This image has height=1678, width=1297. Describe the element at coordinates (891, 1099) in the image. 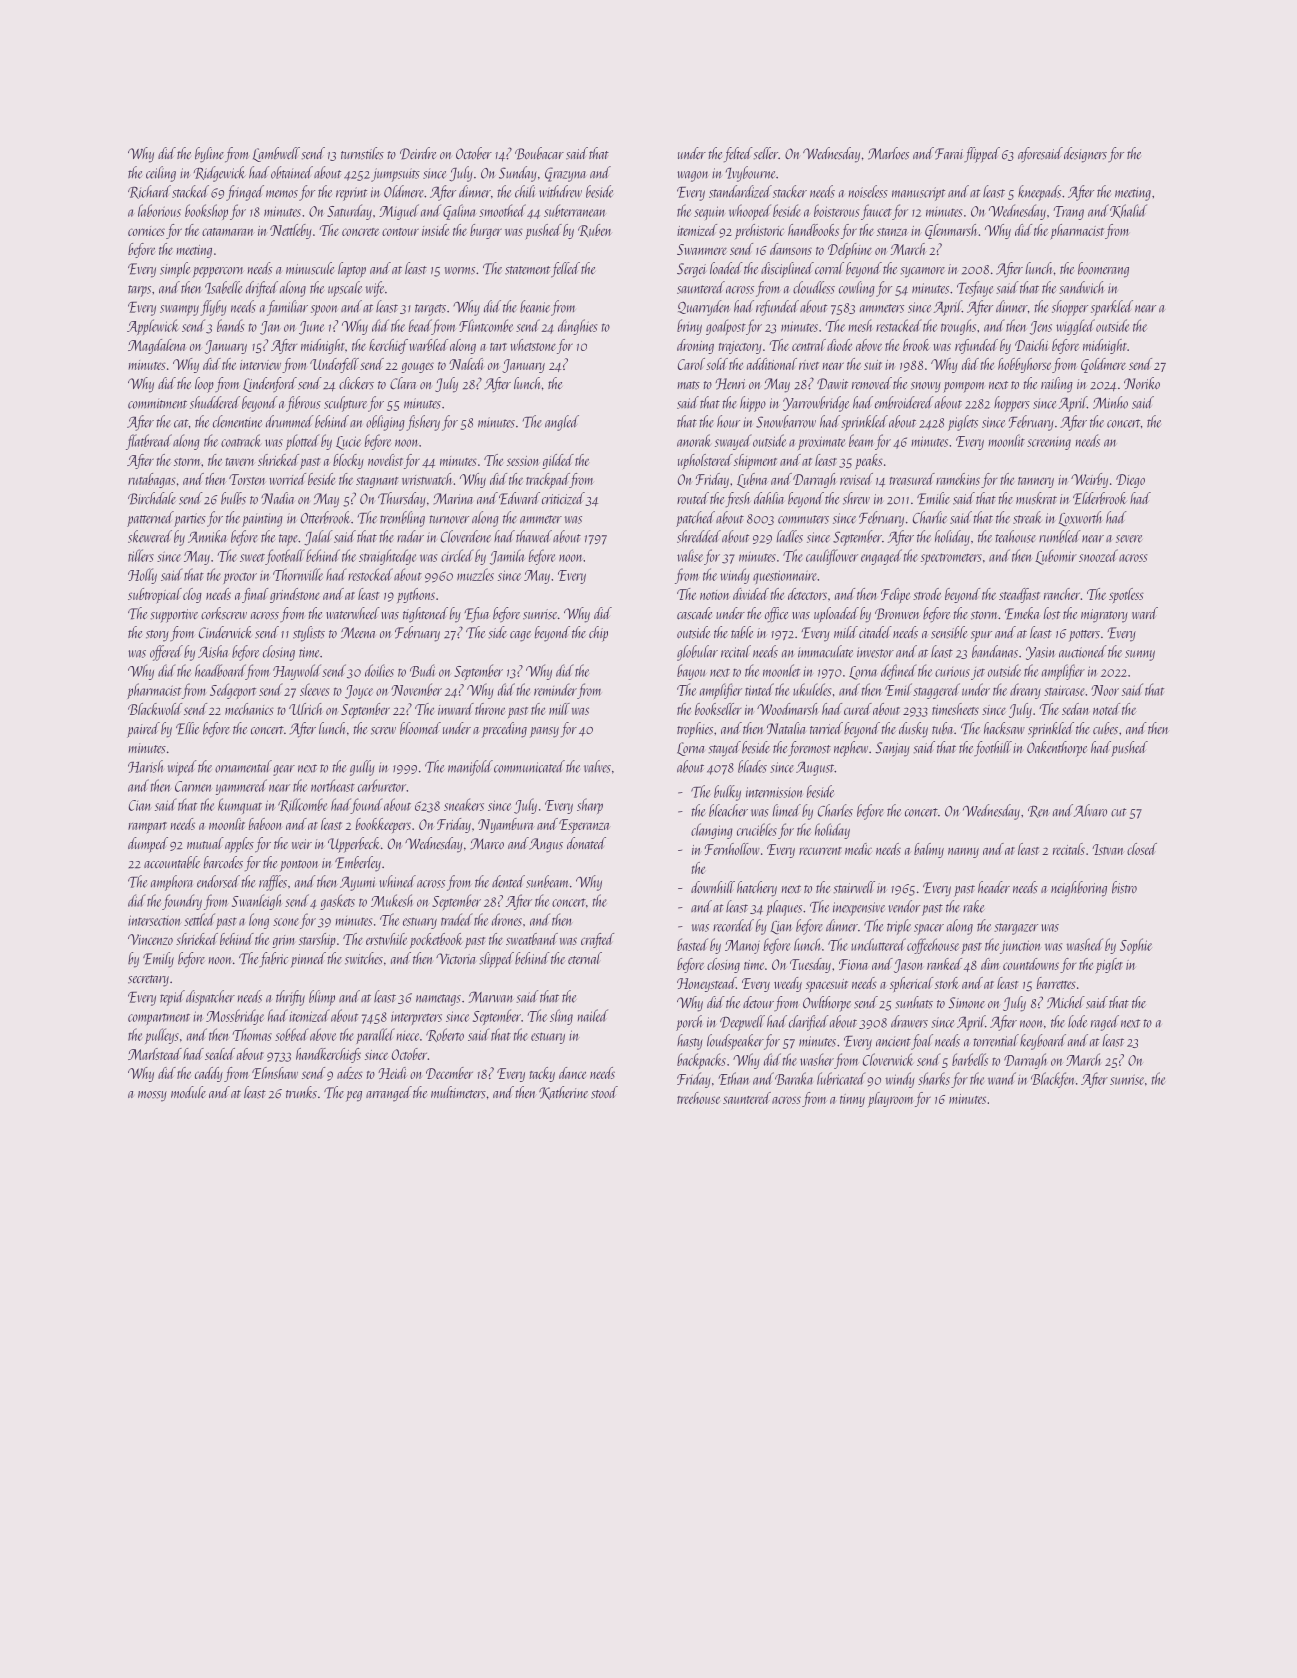

I see `playroom` at that location.
